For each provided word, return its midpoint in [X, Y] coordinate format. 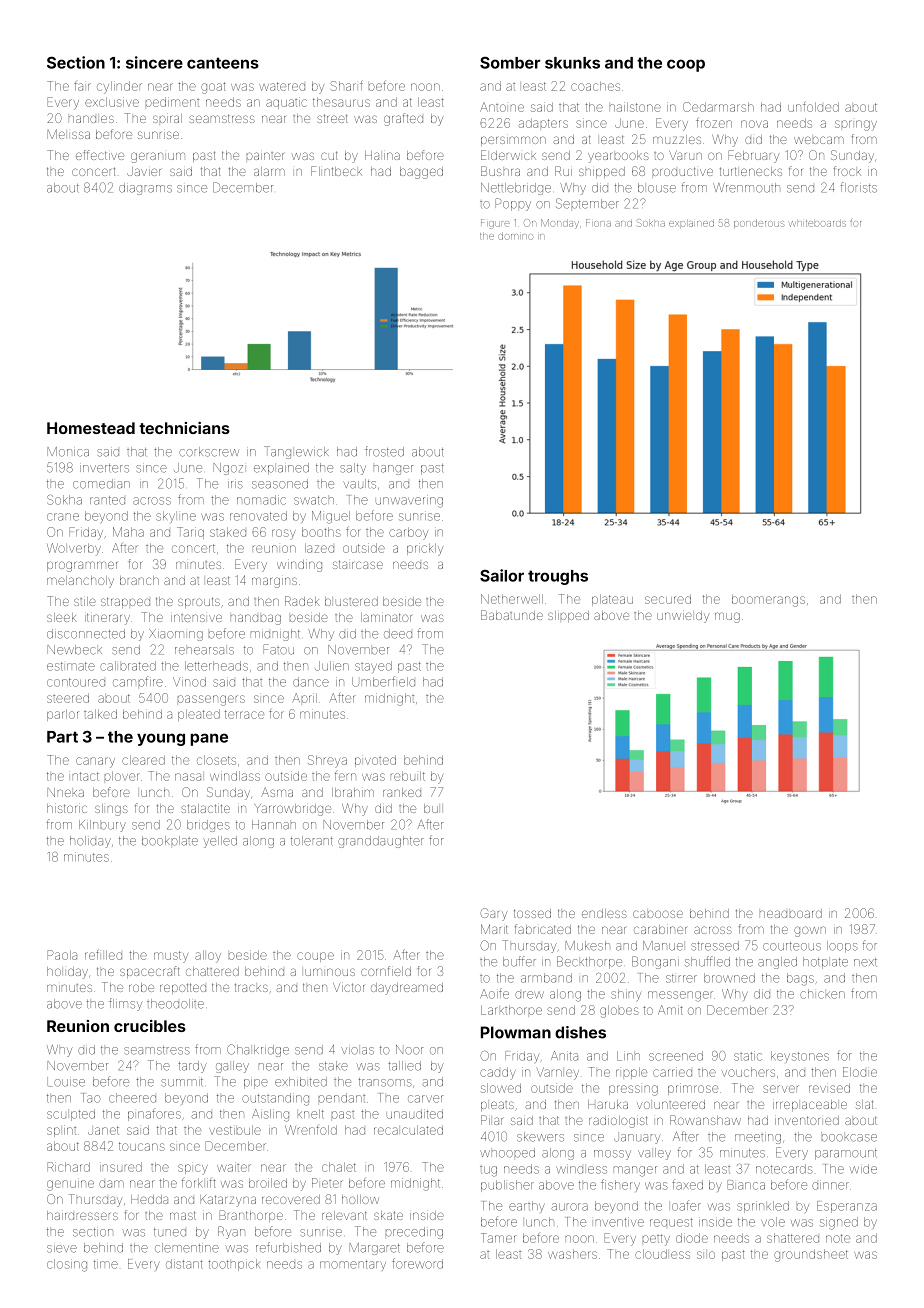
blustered [351, 601]
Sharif [347, 85]
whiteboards [818, 223]
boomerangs [768, 600]
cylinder [119, 87]
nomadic [261, 500]
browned [729, 978]
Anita [564, 1056]
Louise [66, 1082]
